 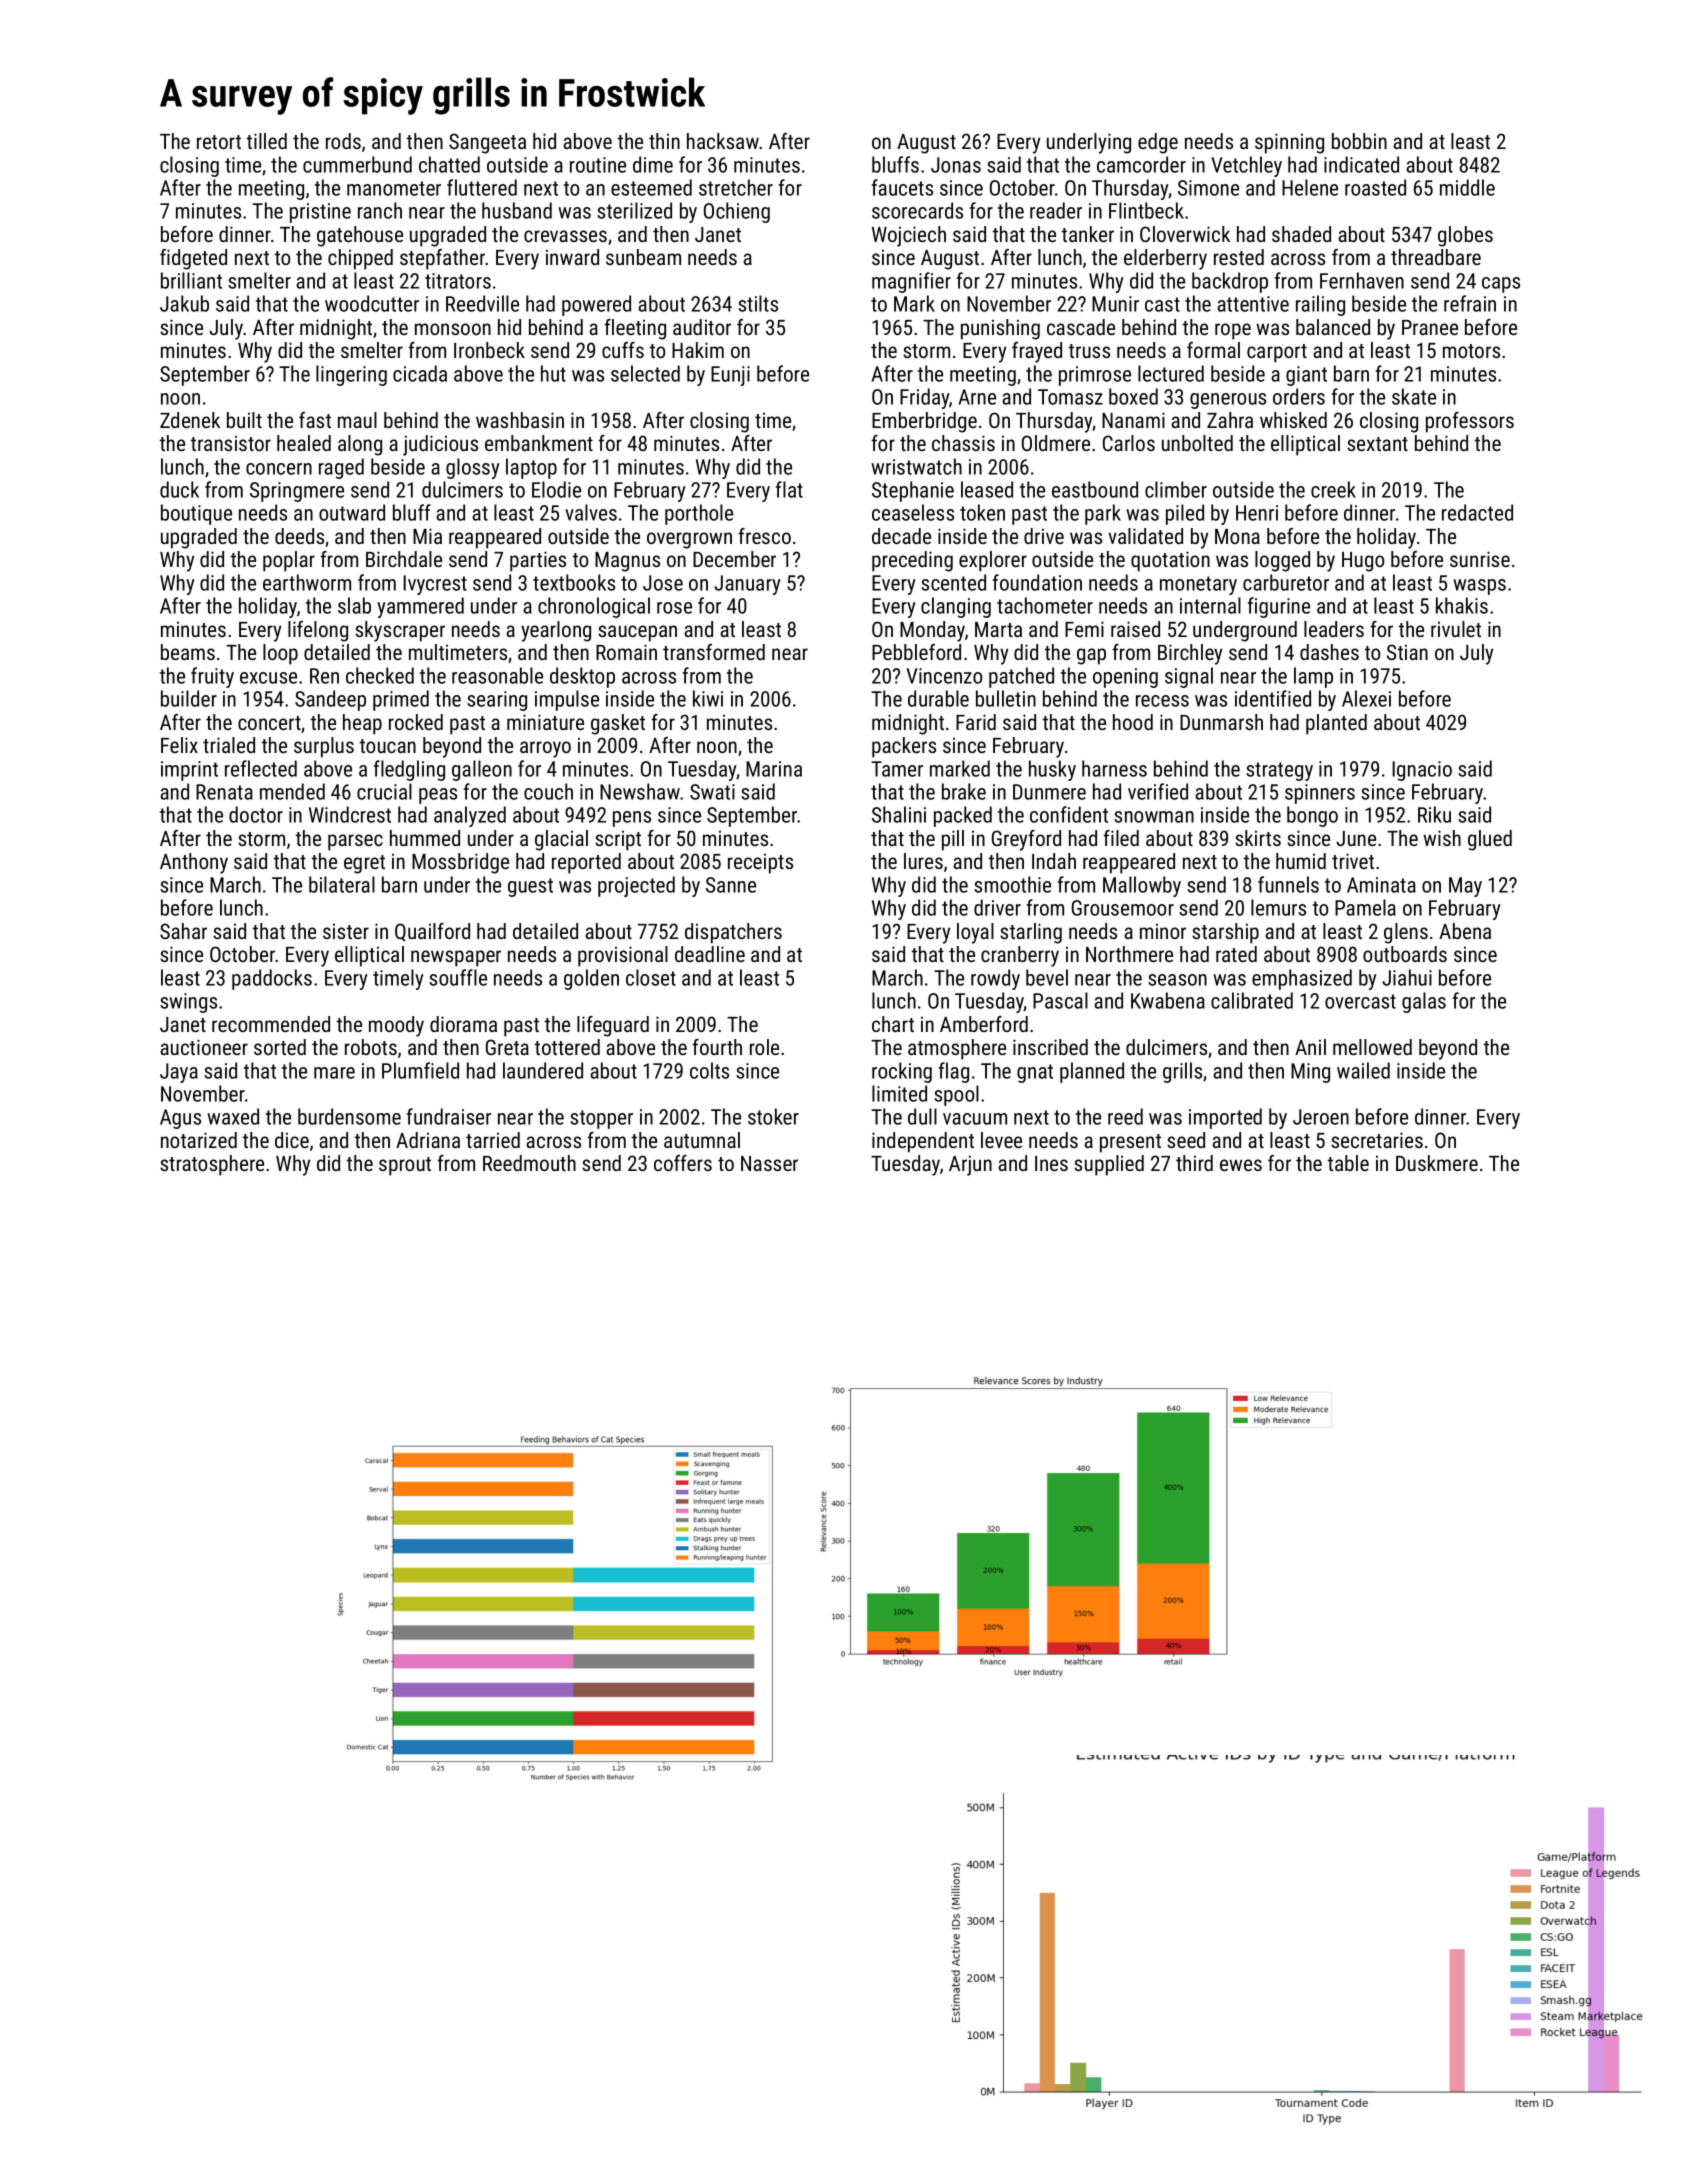 What do you see at coordinates (1348, 1163) in the screenshot?
I see `table` at bounding box center [1348, 1163].
